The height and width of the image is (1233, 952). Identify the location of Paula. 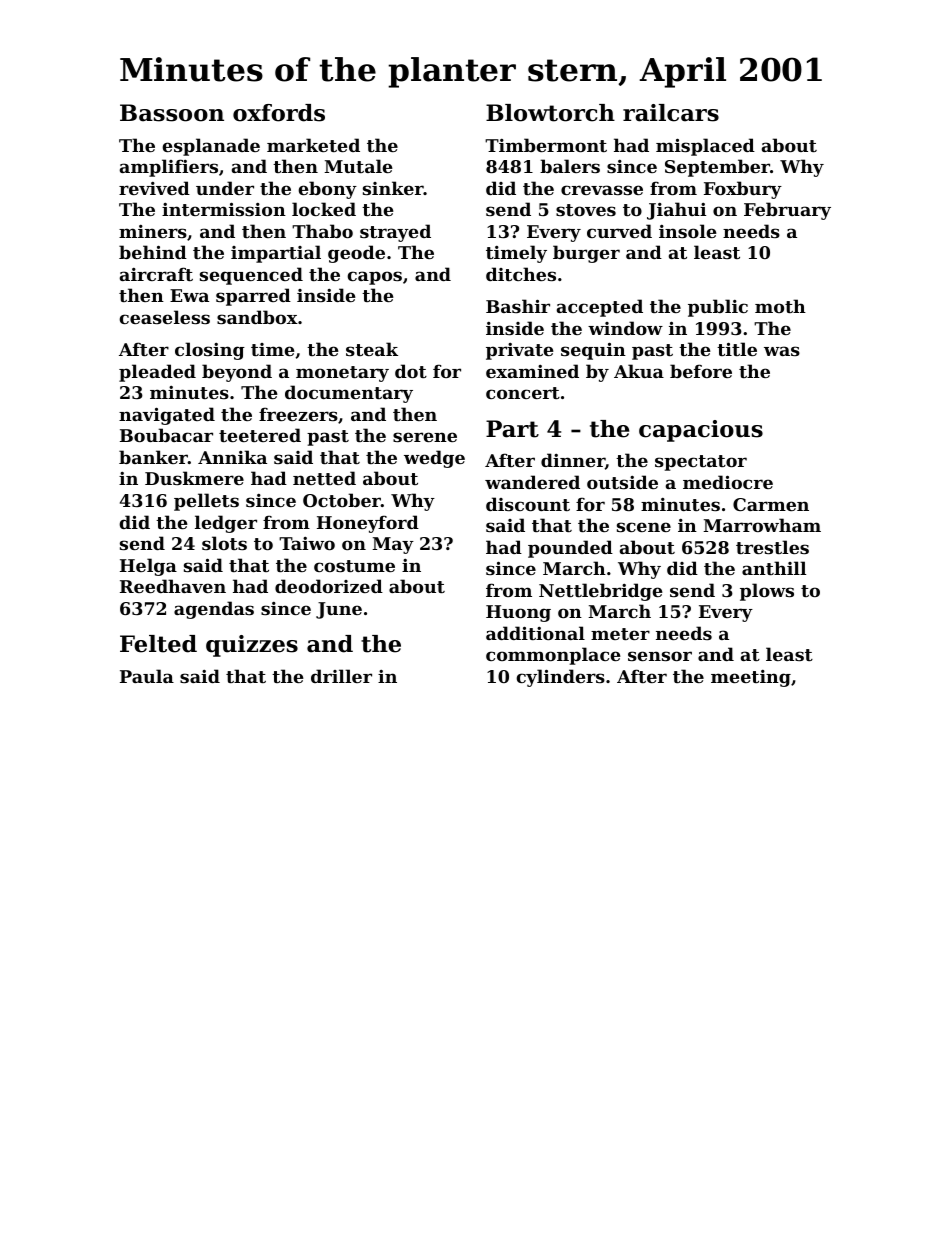
(147, 676).
